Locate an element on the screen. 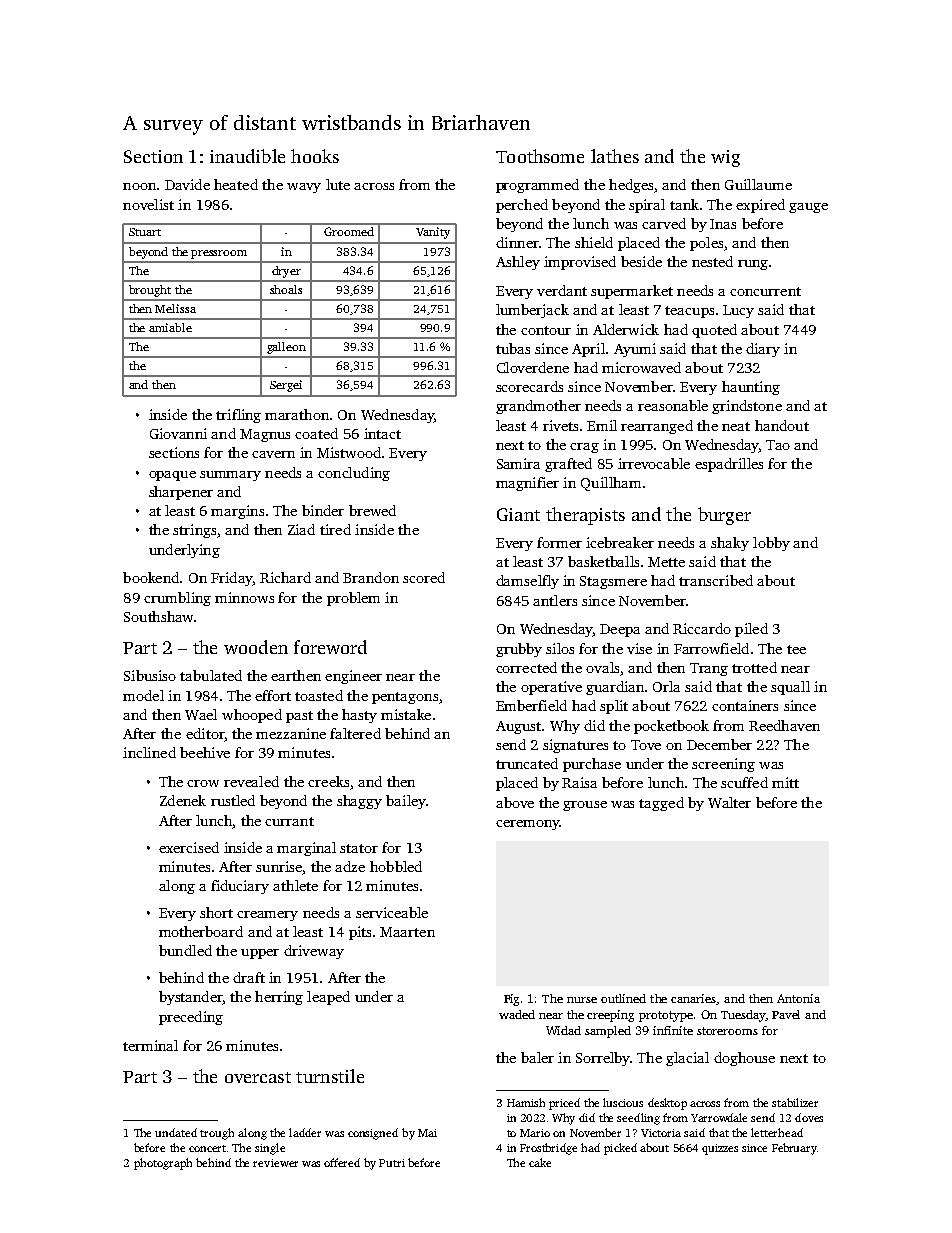  wig is located at coordinates (725, 158).
